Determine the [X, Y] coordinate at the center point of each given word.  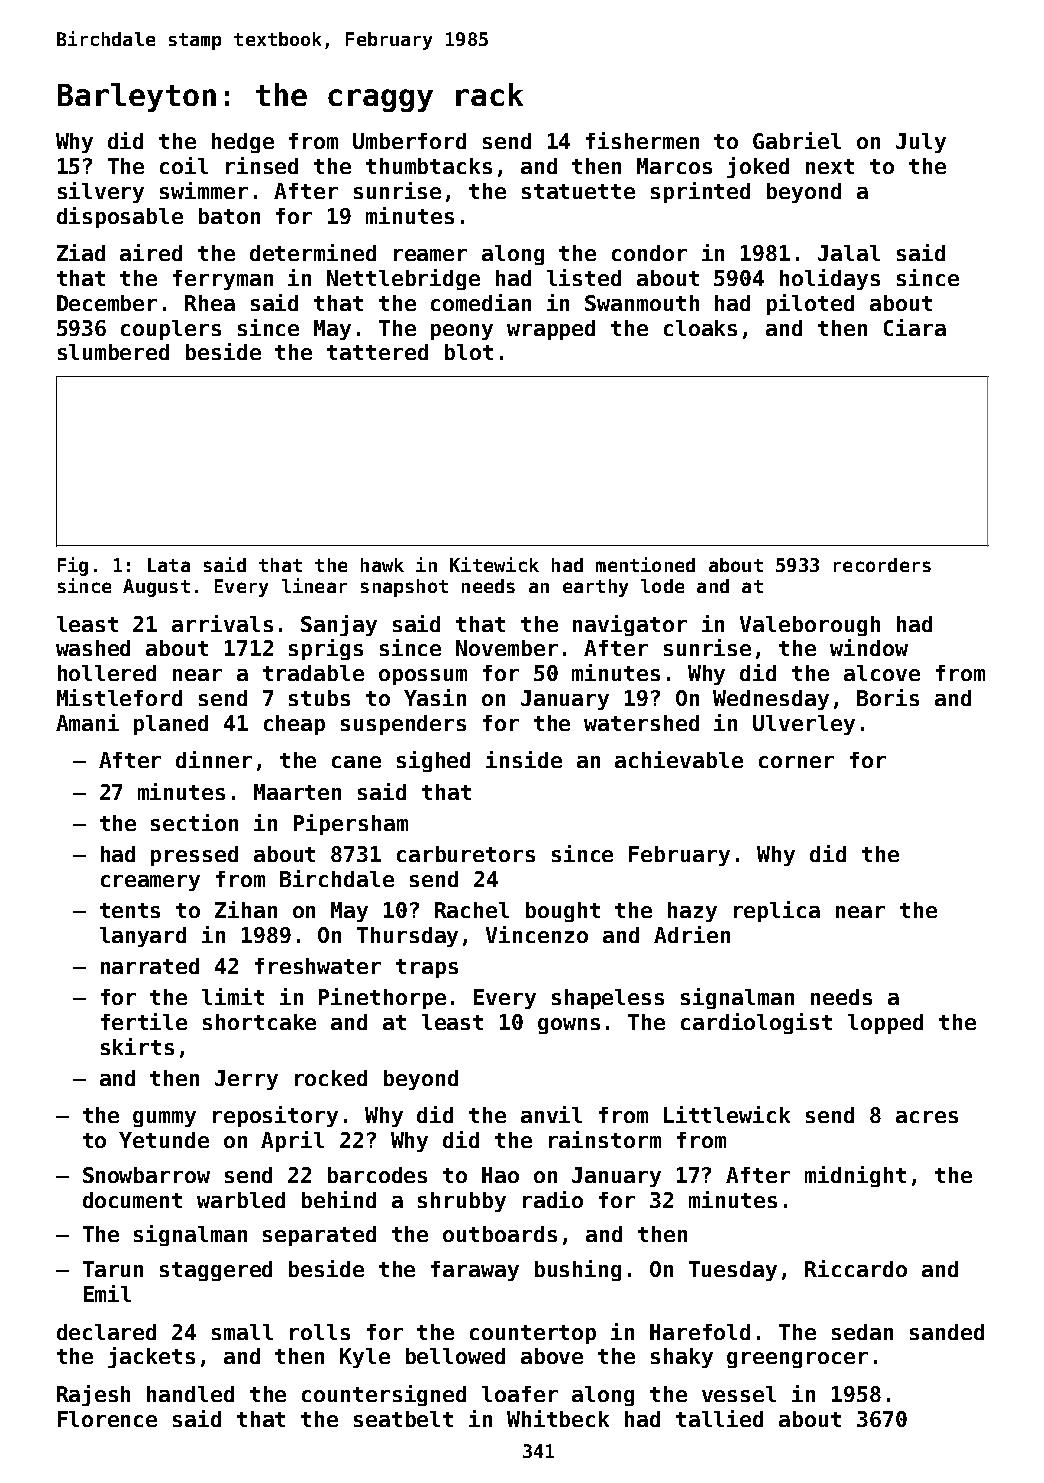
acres [927, 1117]
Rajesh [93, 1395]
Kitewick [494, 564]
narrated [150, 966]
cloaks [700, 328]
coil [184, 165]
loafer [520, 1394]
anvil [551, 1114]
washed [93, 648]
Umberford [409, 141]
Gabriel [797, 140]
